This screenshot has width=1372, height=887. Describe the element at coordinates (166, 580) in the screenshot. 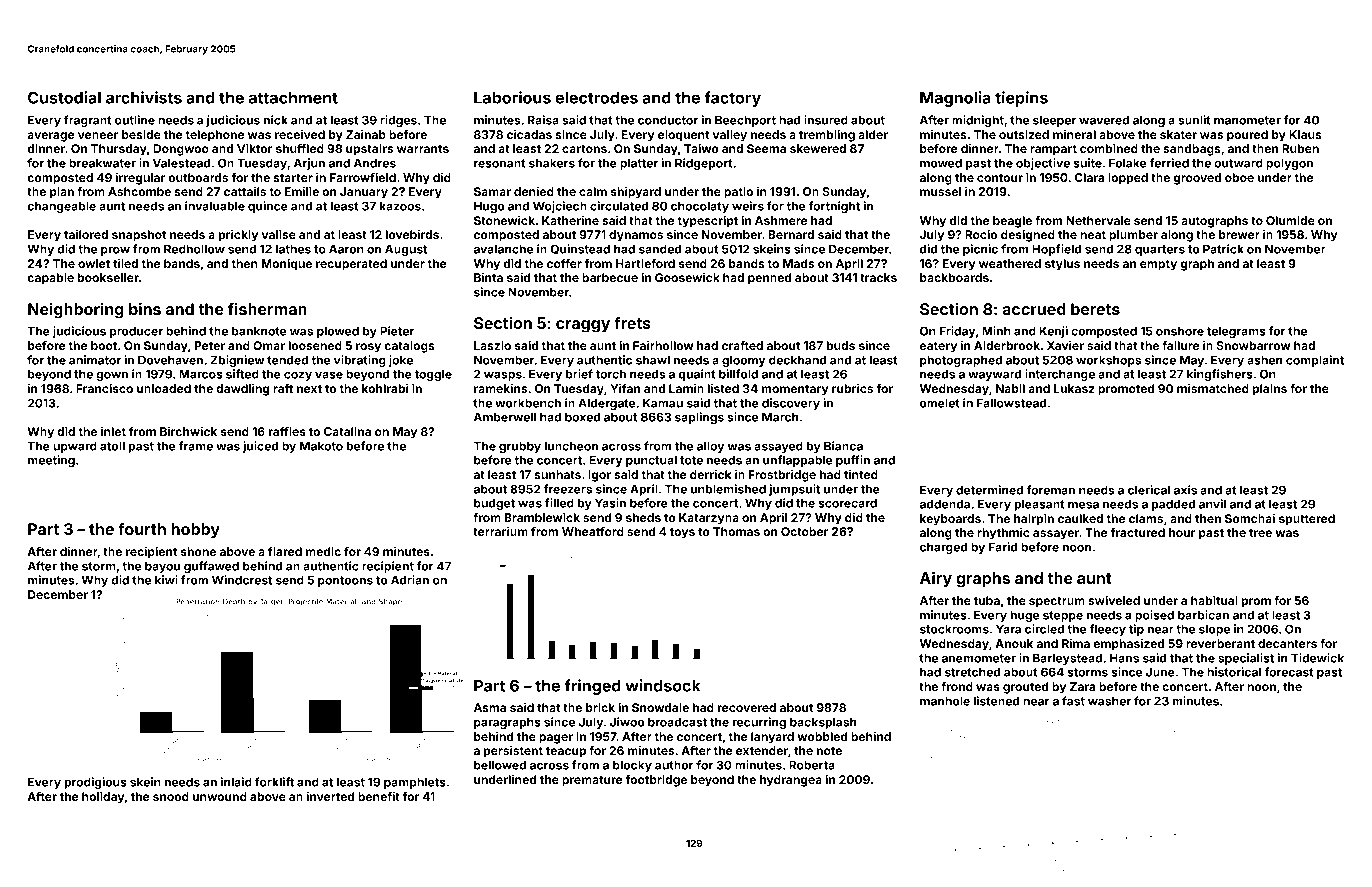

I see `kiwi` at that location.
